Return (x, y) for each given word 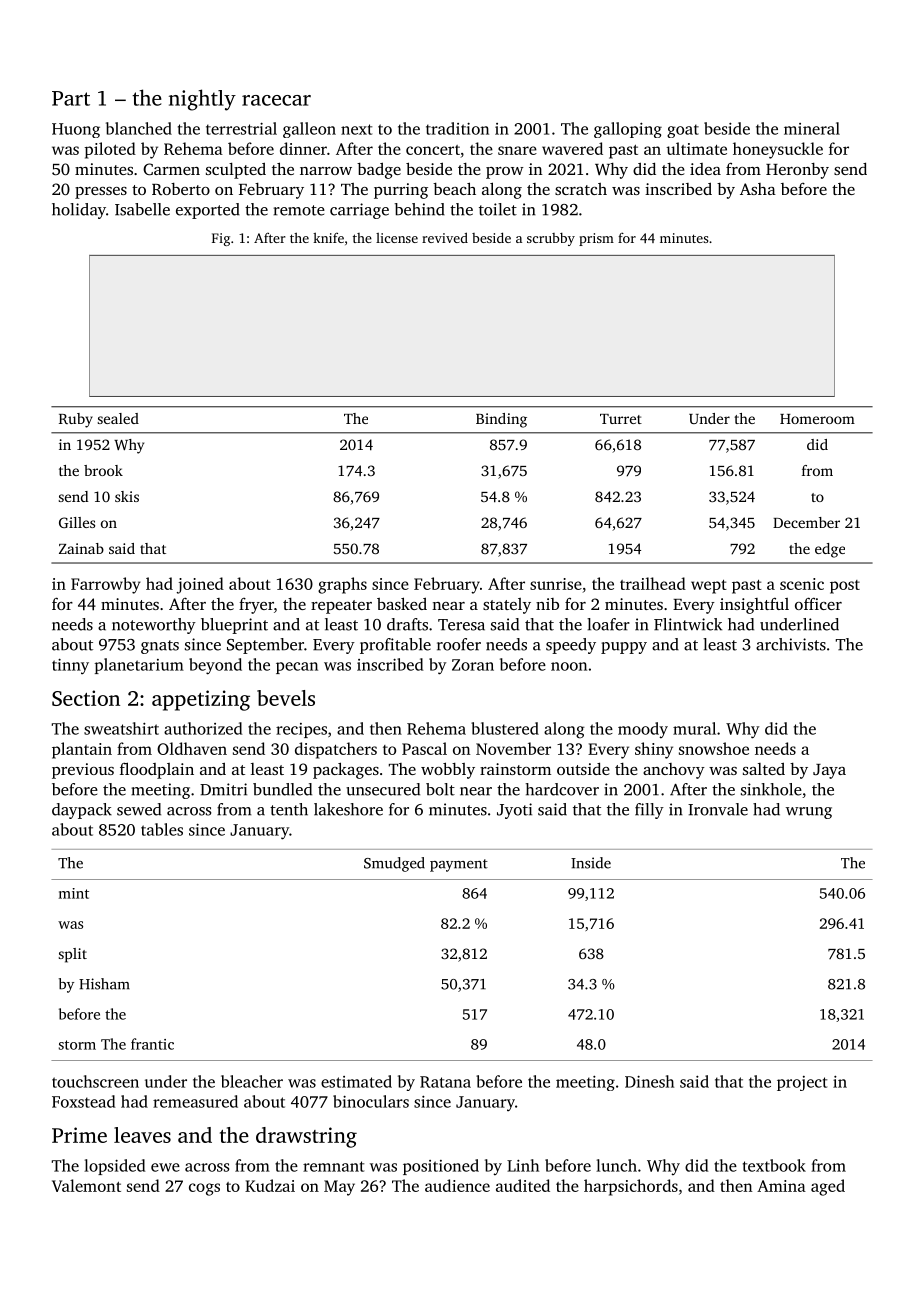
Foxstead (83, 1101)
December (806, 522)
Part (71, 98)
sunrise (556, 584)
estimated (356, 1081)
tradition (457, 128)
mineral (812, 128)
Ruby (76, 420)
